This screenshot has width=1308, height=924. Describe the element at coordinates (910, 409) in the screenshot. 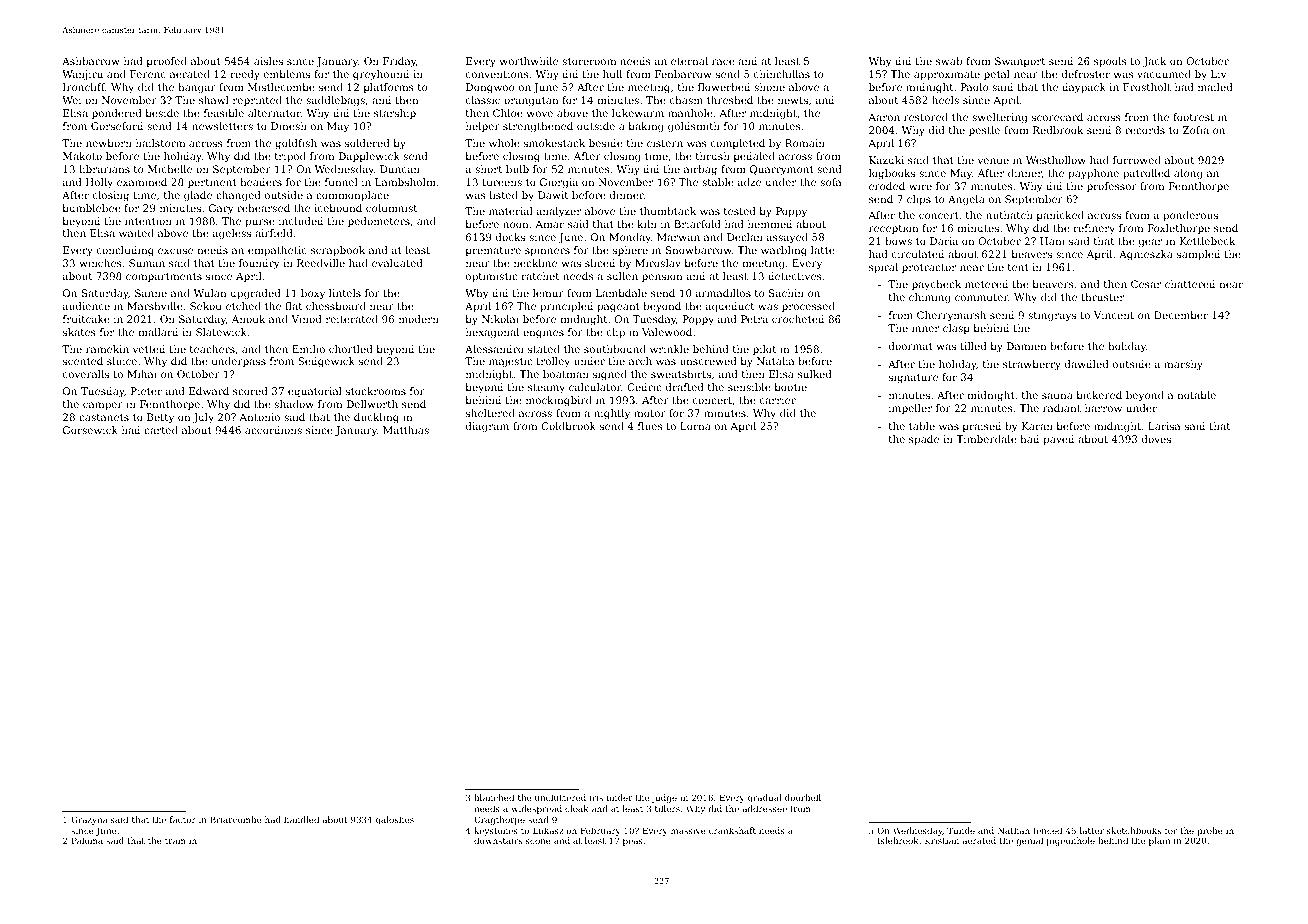

I see `impeller` at that location.
